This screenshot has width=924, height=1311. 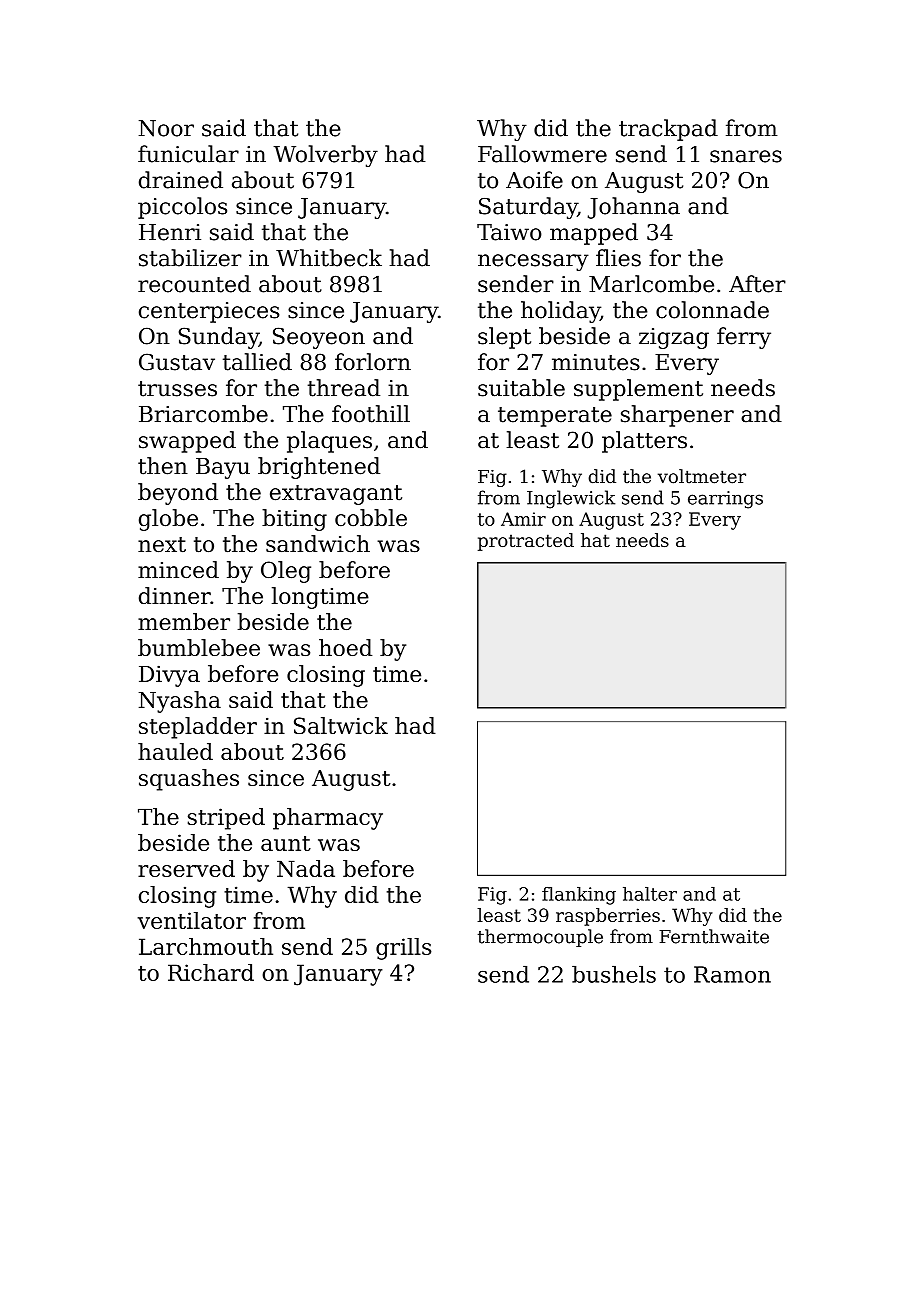 What do you see at coordinates (650, 894) in the screenshot?
I see `halter` at bounding box center [650, 894].
